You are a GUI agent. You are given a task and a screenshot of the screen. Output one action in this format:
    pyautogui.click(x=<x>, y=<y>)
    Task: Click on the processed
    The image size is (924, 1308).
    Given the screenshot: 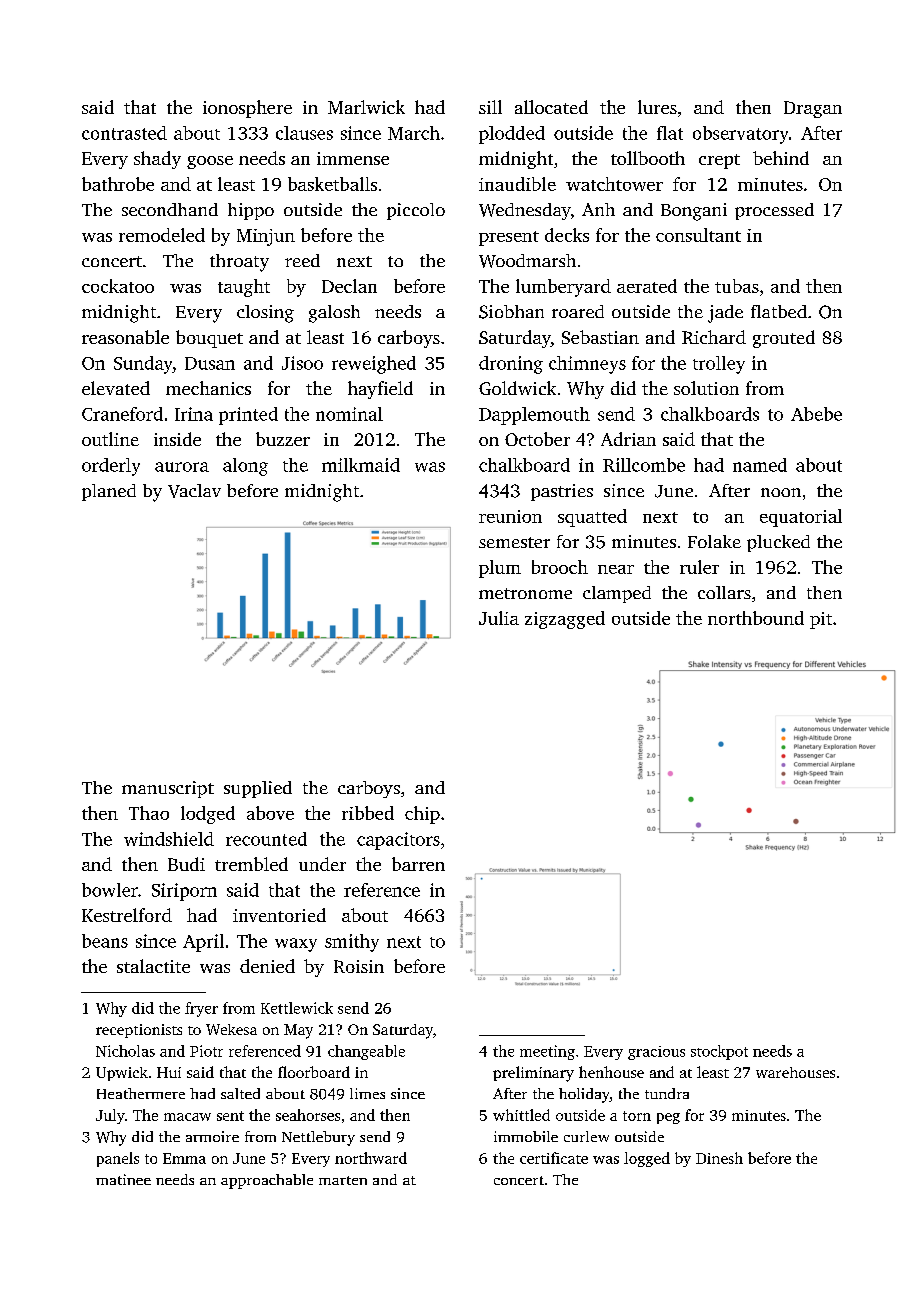 What is the action you would take?
    pyautogui.click(x=774, y=211)
